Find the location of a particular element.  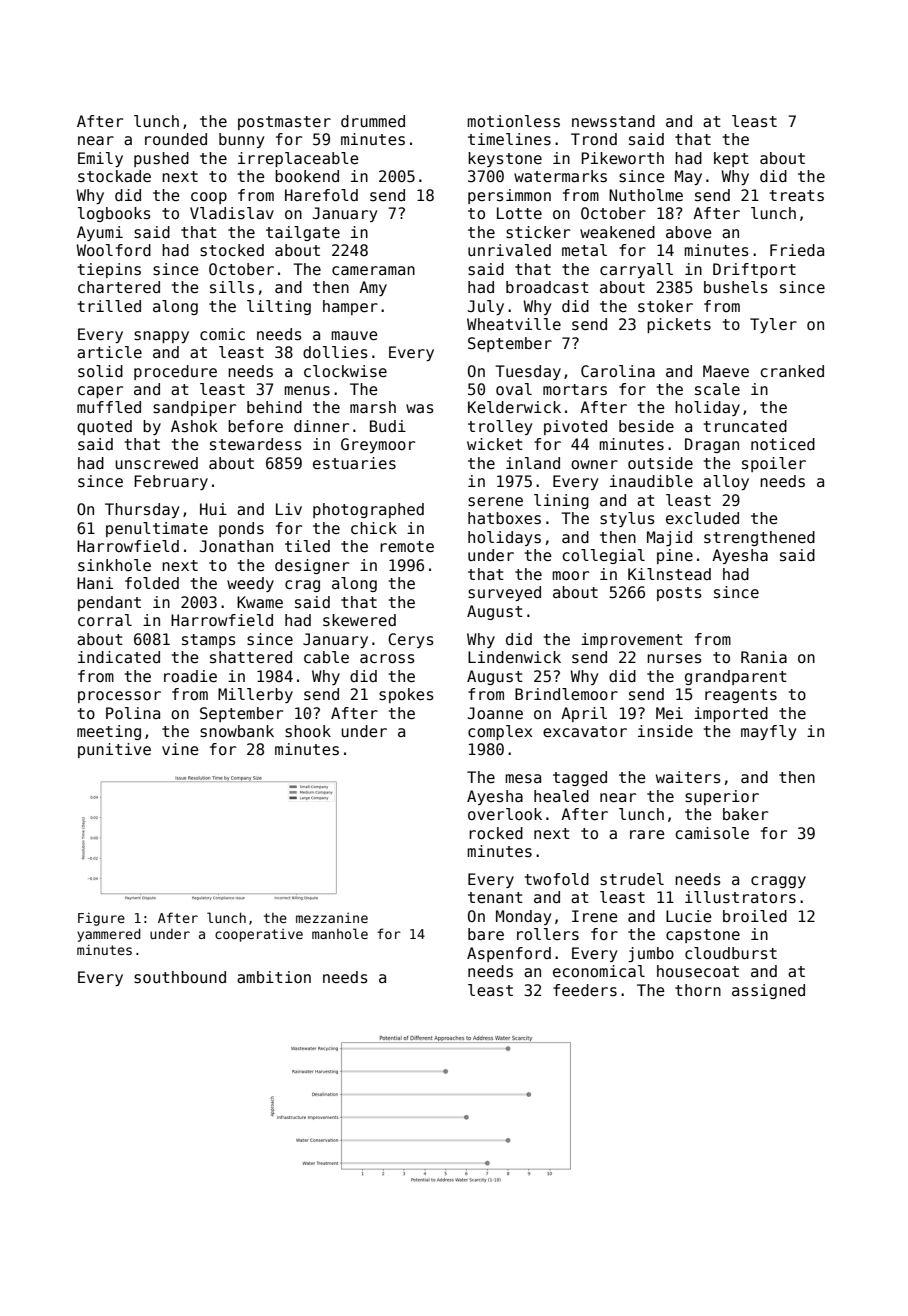

Trond is located at coordinates (594, 139).
